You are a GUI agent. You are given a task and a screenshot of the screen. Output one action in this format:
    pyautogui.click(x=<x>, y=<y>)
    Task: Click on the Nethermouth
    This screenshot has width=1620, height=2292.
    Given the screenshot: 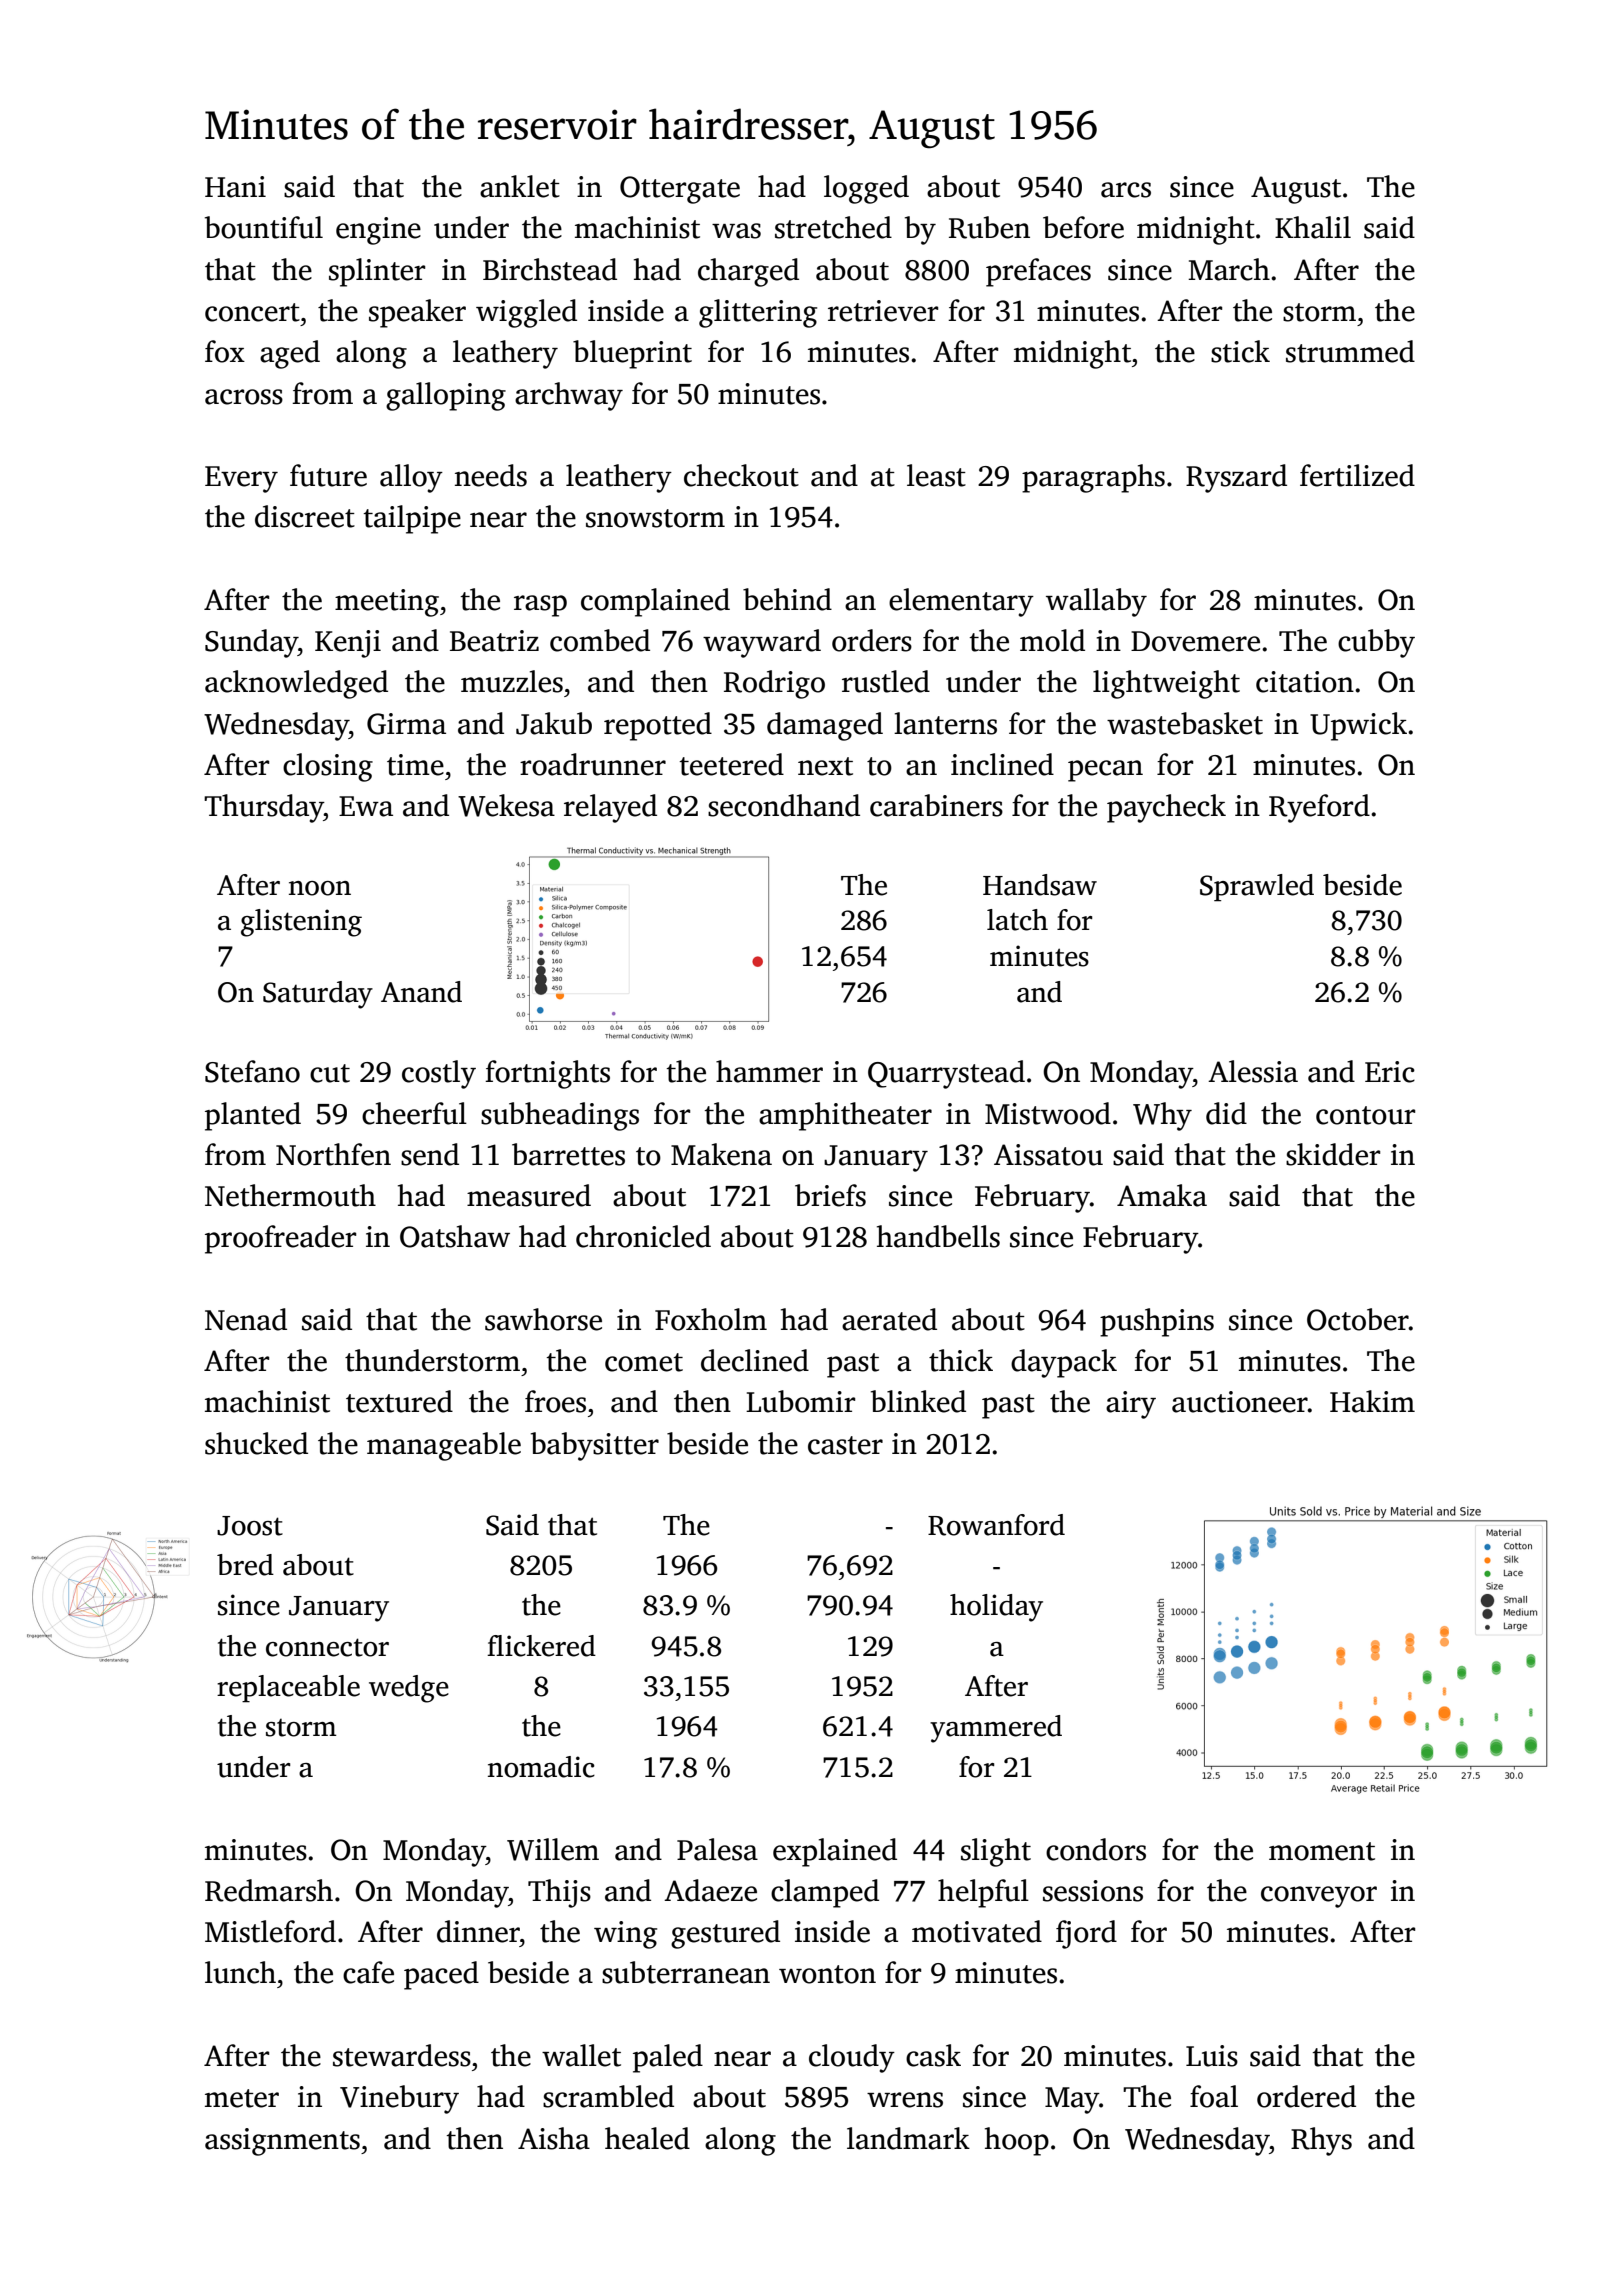 What is the action you would take?
    pyautogui.click(x=290, y=1195)
